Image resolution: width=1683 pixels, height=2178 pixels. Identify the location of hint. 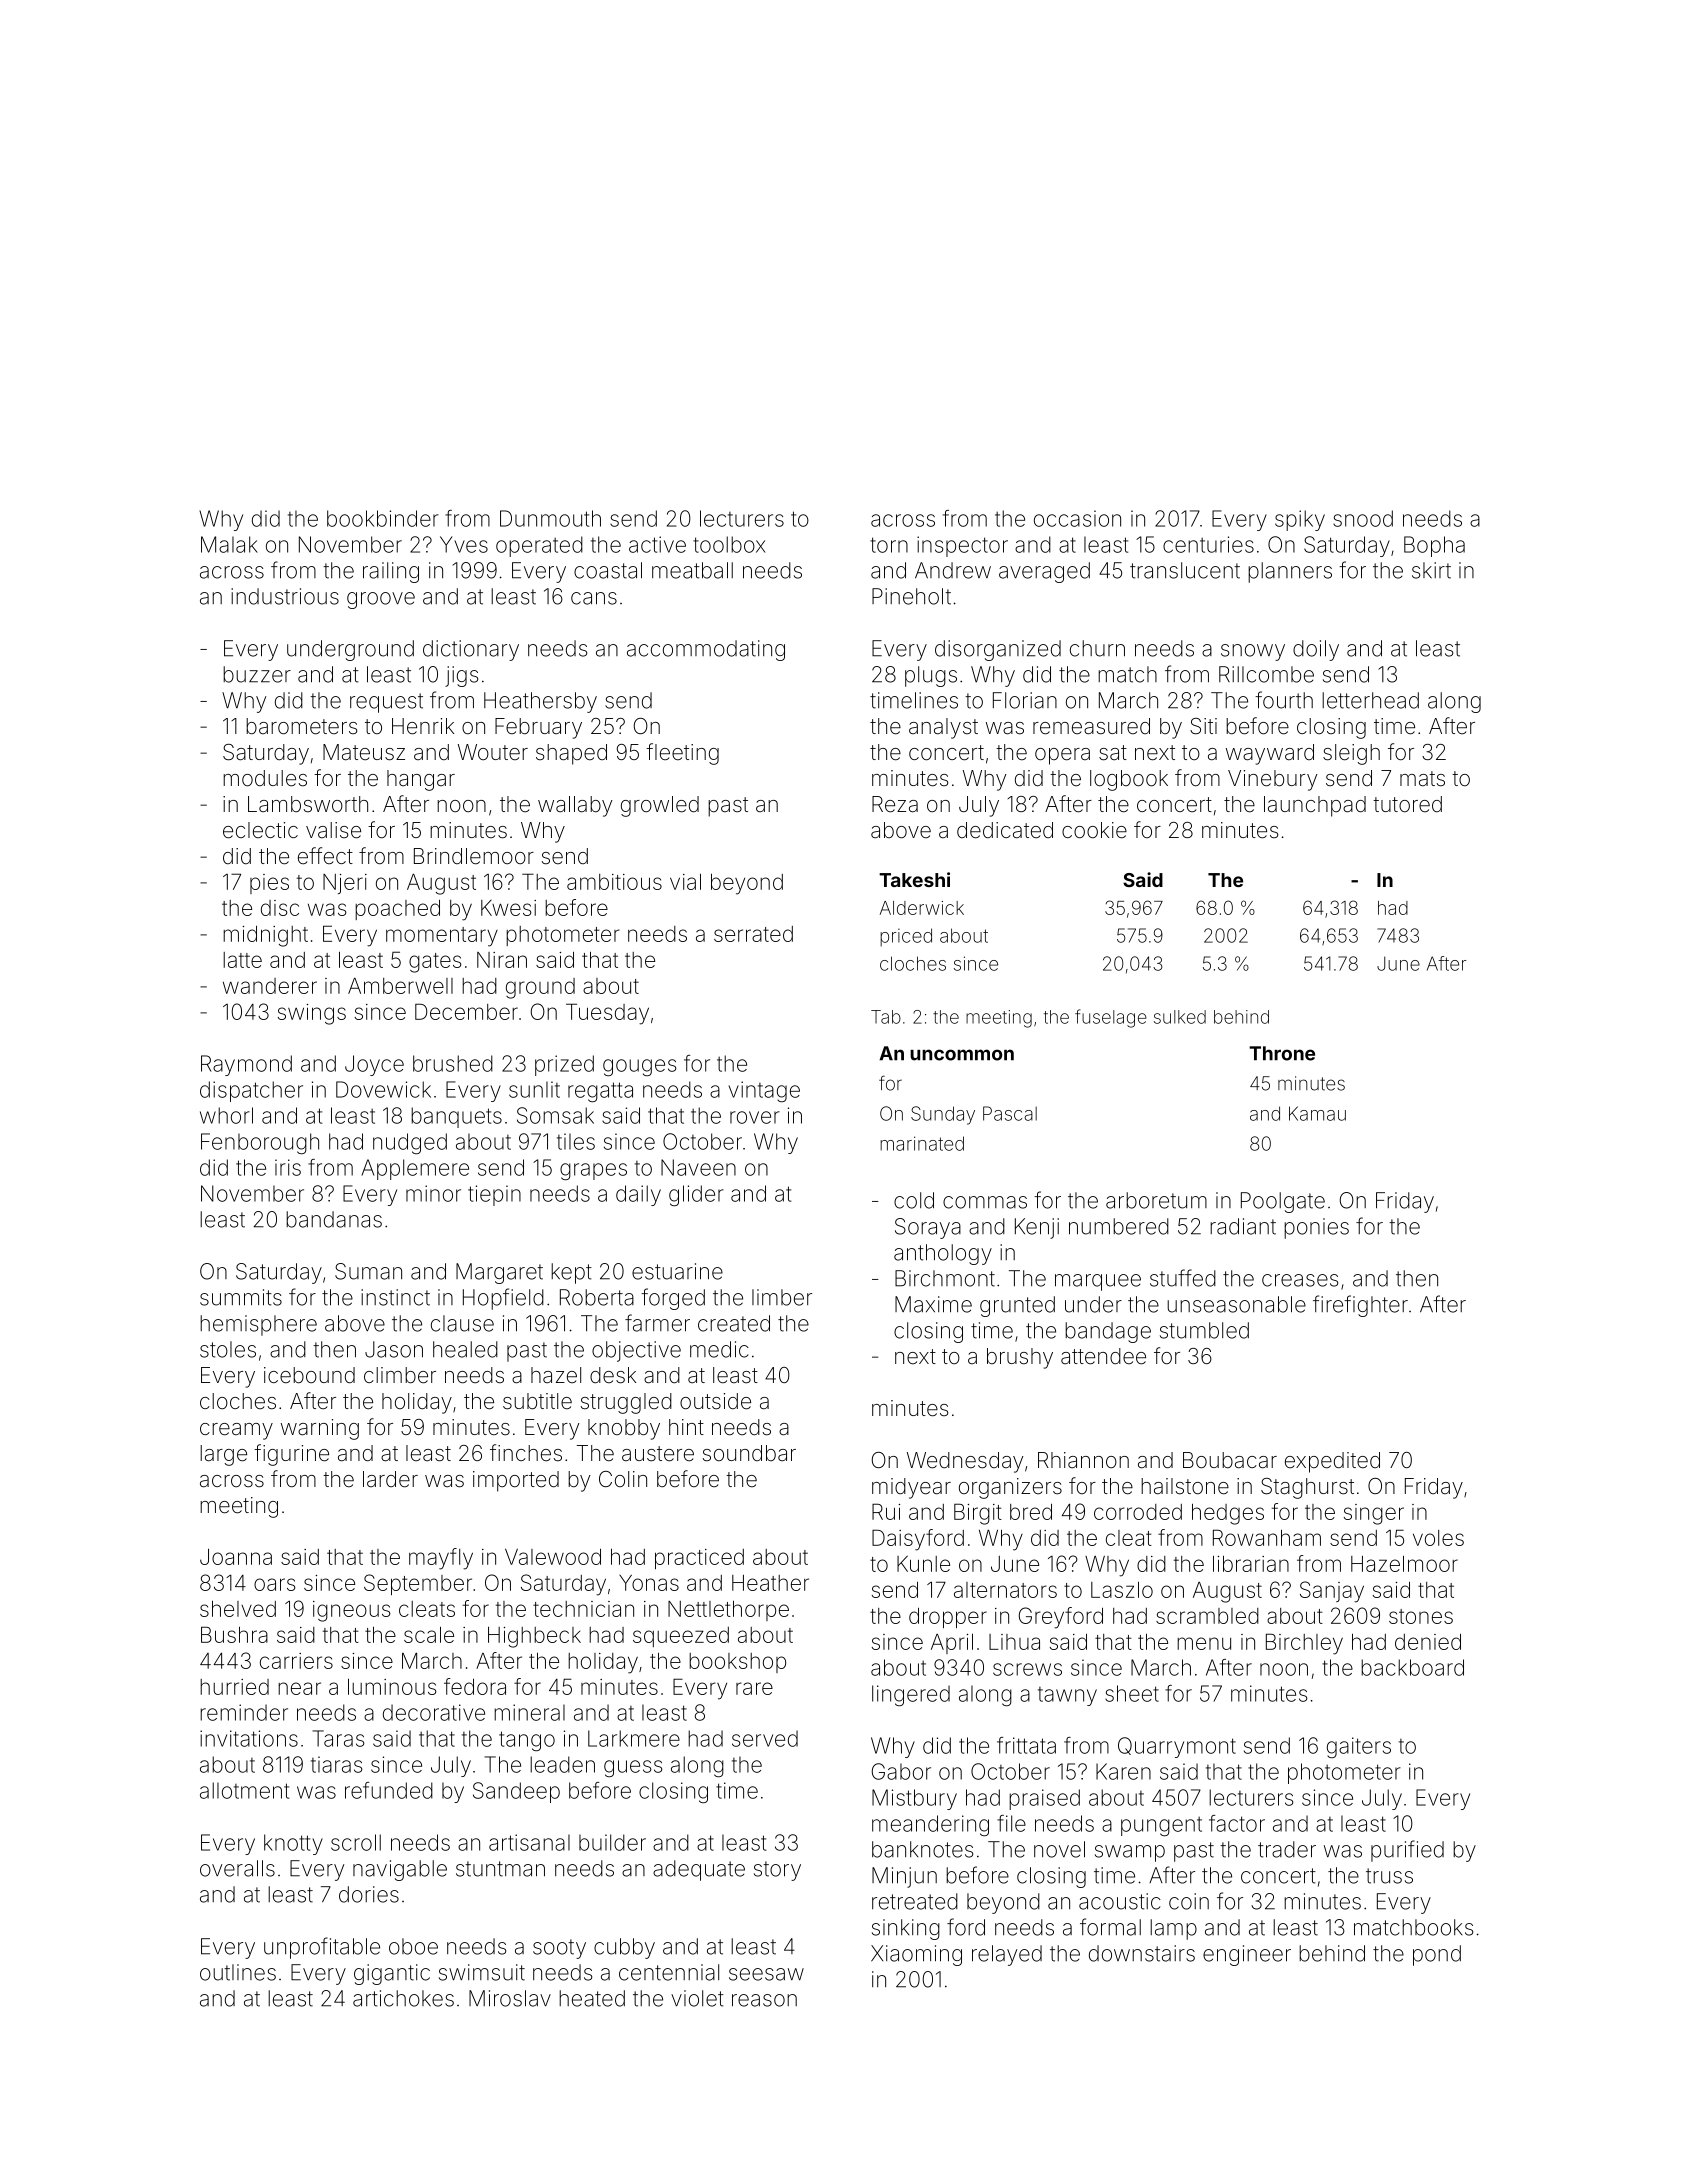
(686, 1427).
